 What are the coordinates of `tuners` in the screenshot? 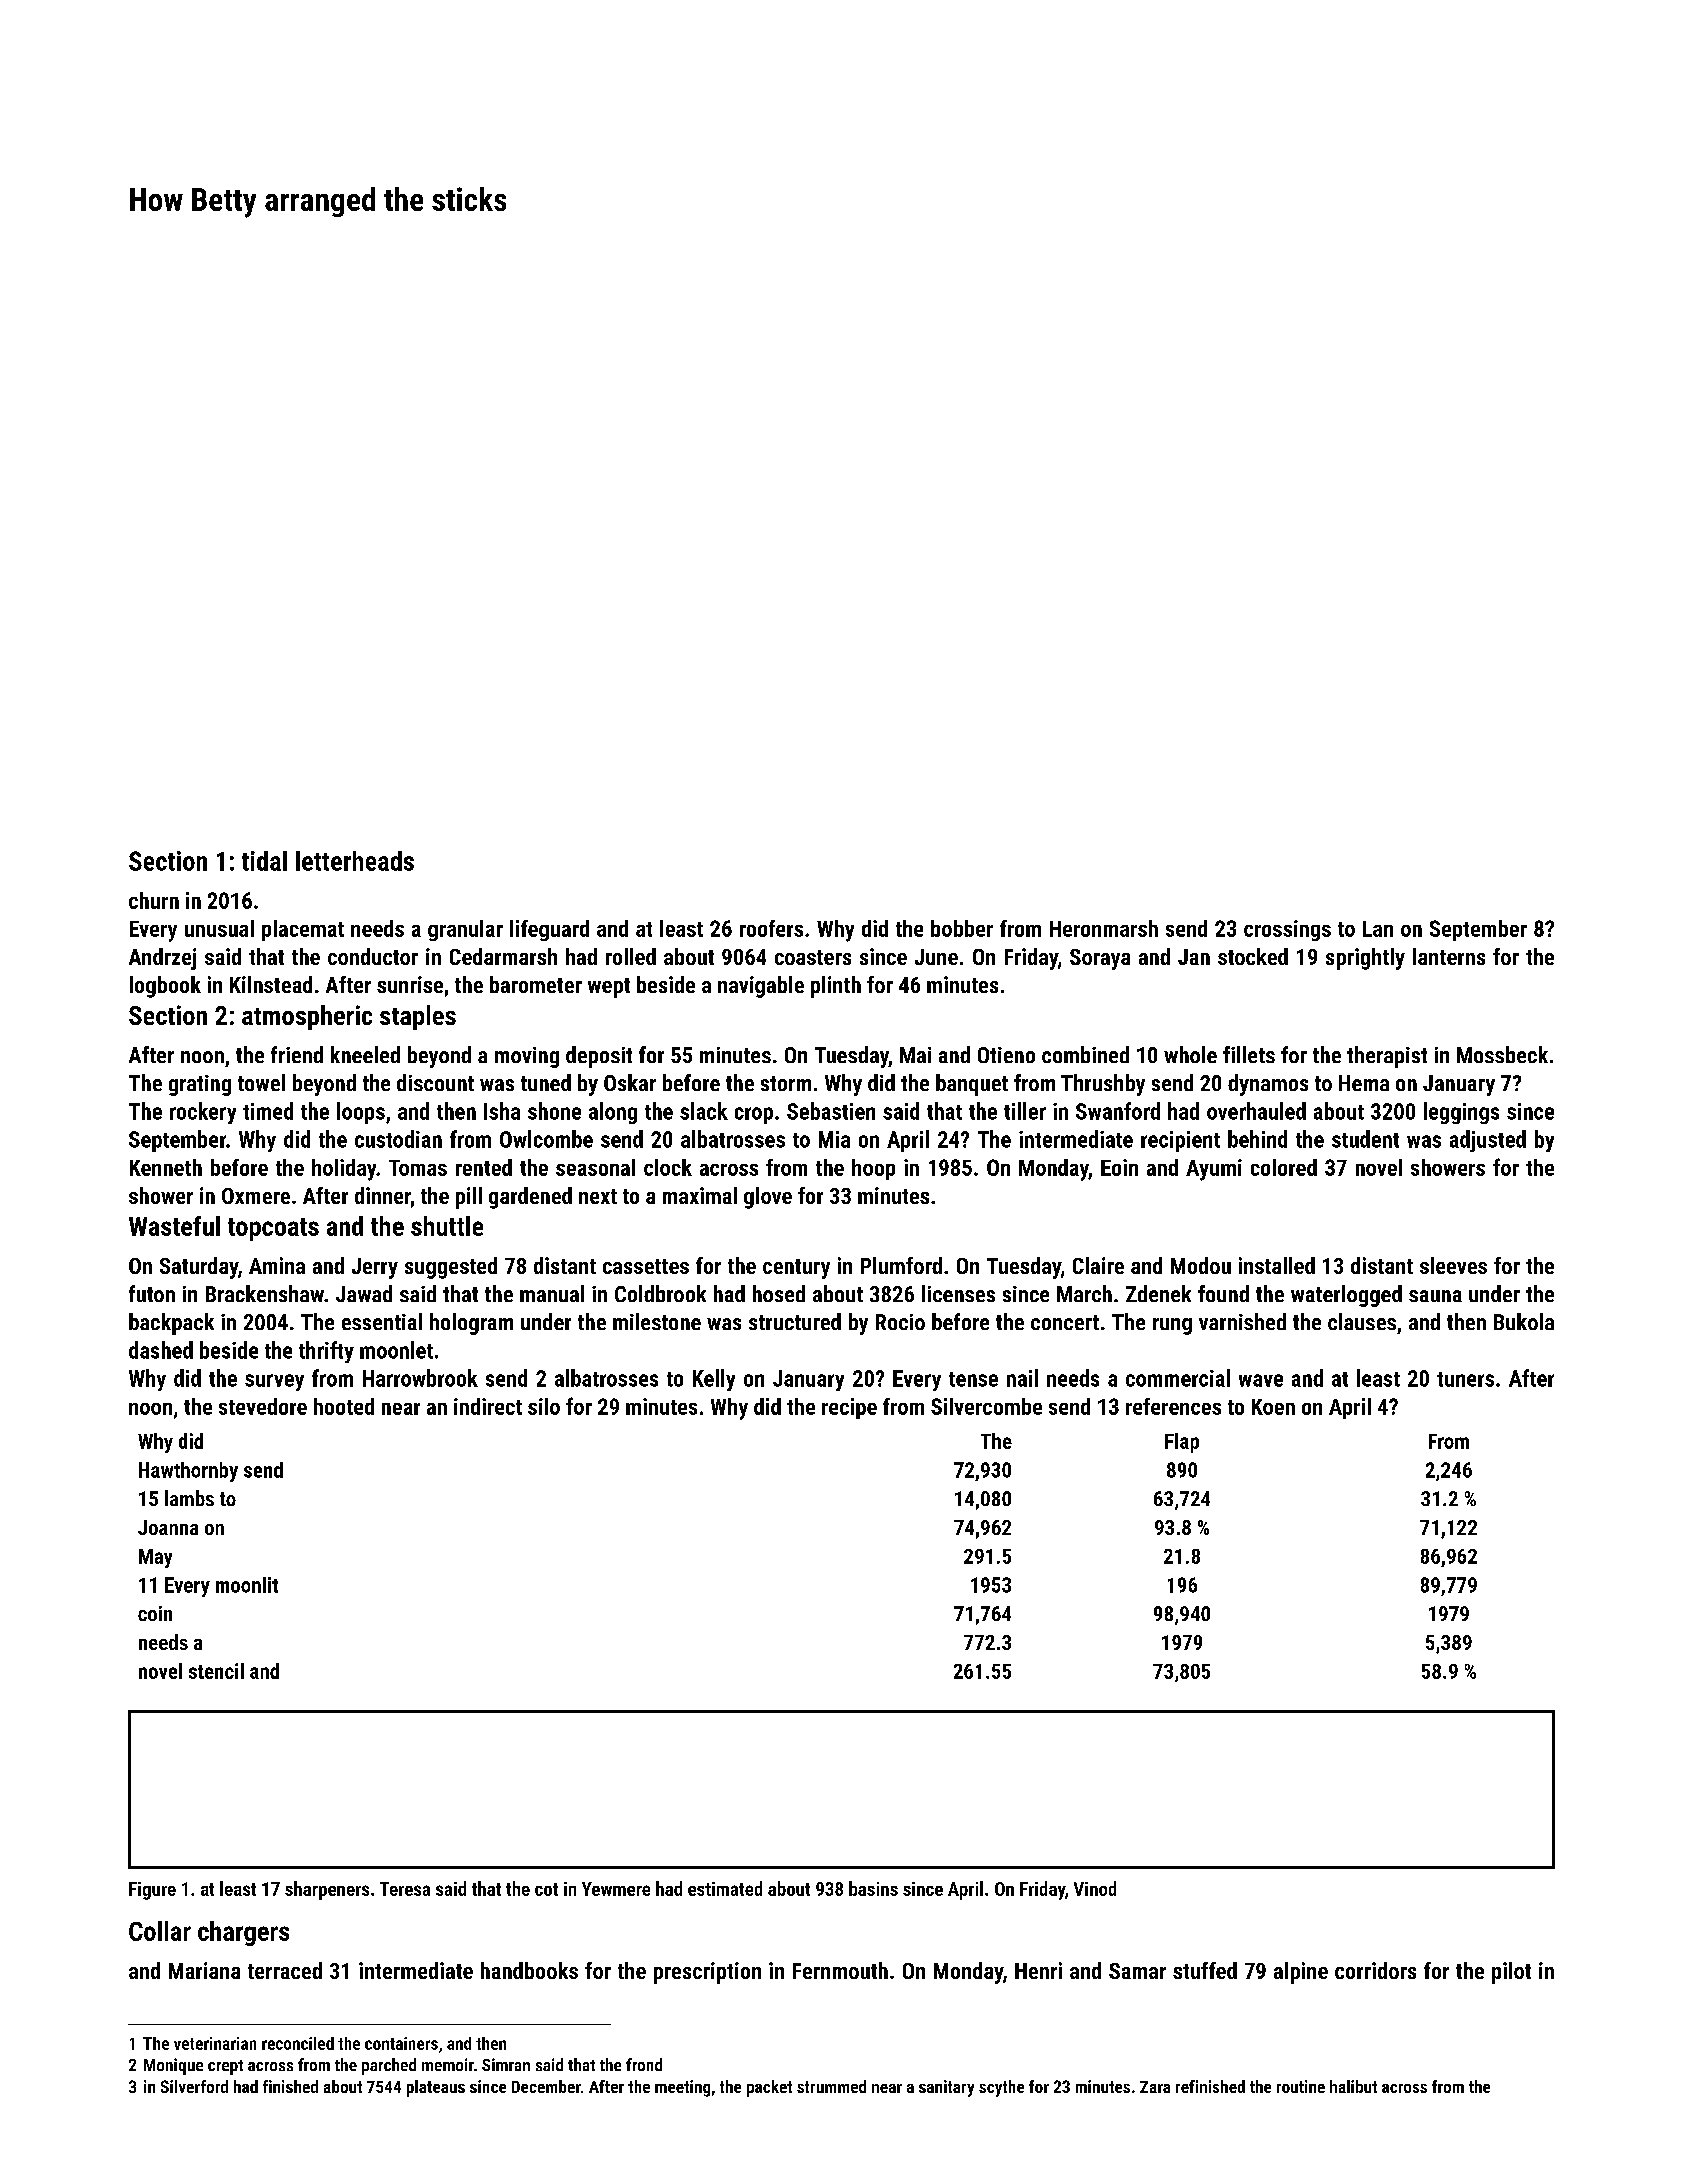 It's located at (1465, 1379).
